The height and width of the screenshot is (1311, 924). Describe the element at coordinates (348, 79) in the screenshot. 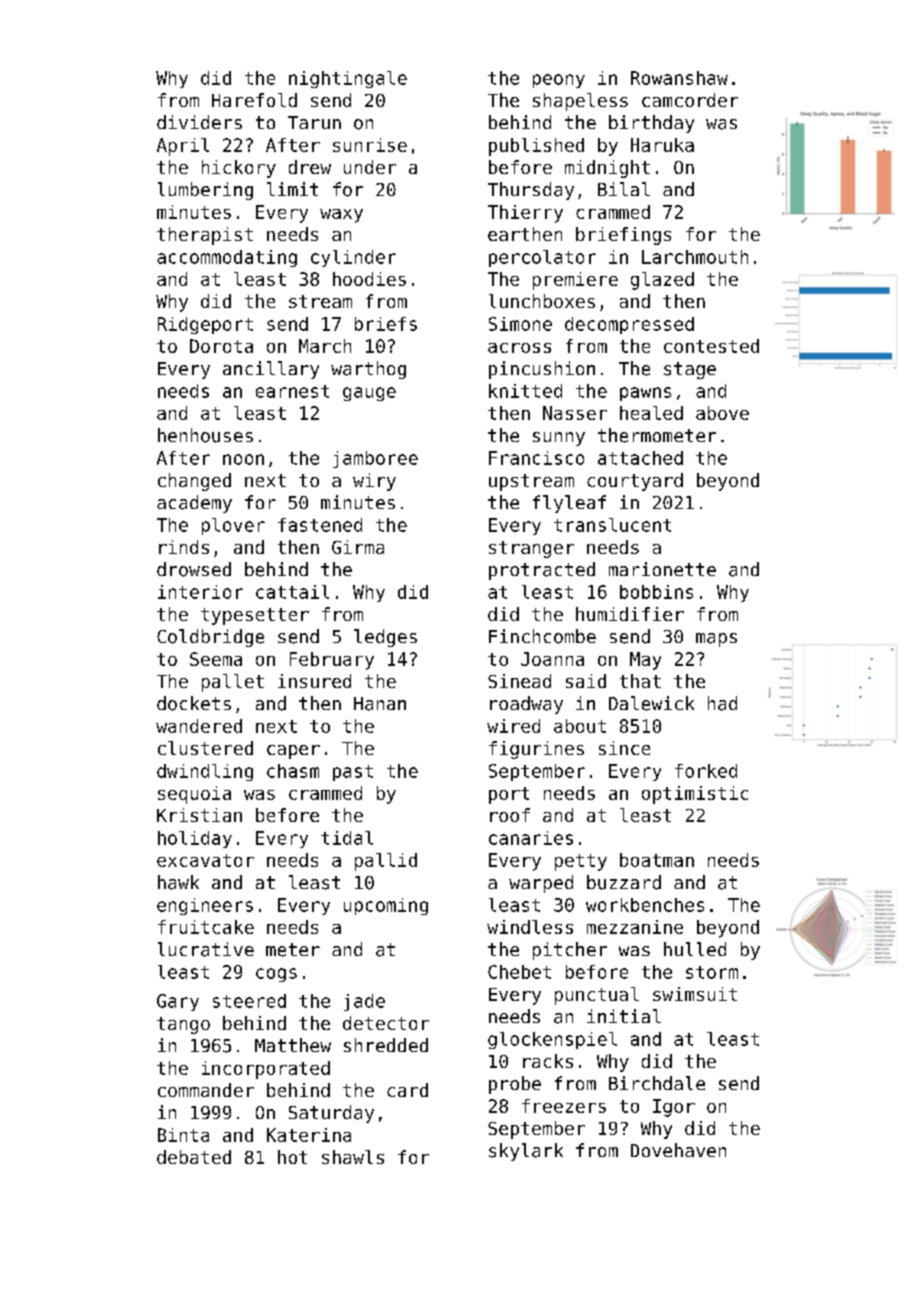

I see `nightingale` at that location.
